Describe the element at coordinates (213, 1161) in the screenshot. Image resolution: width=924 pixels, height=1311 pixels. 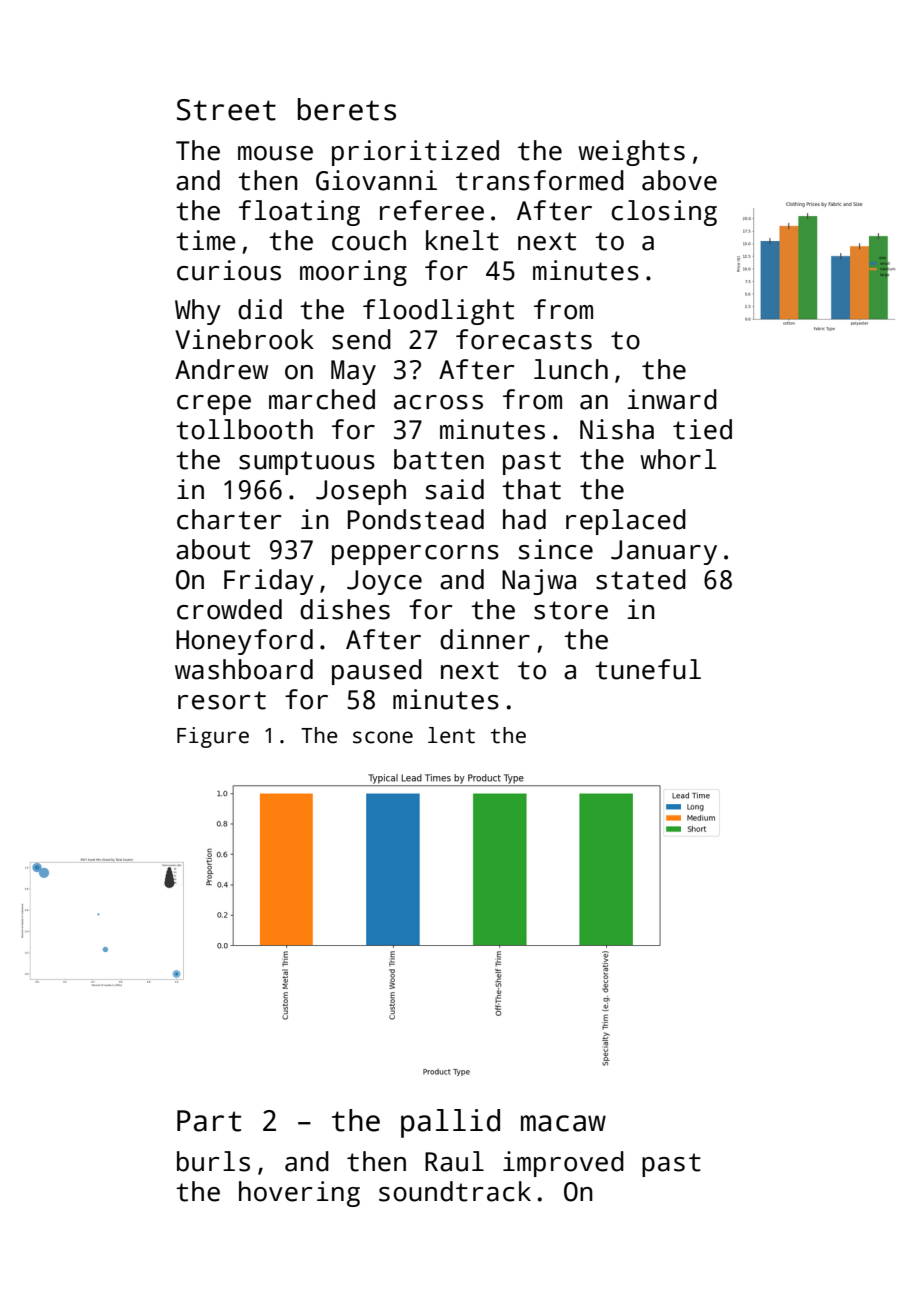
I see `burls` at that location.
